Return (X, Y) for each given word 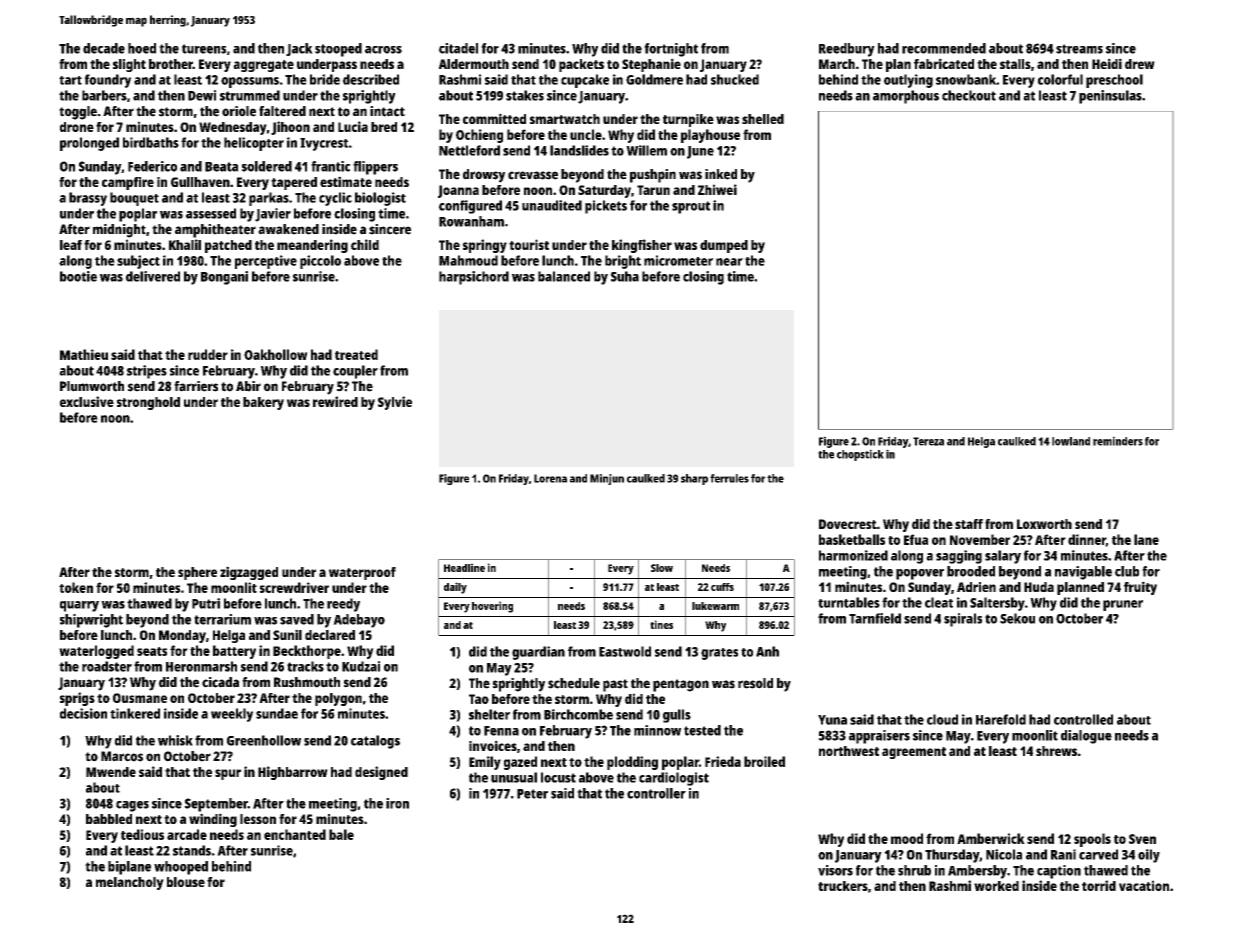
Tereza (928, 441)
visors (835, 870)
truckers (843, 886)
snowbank (966, 79)
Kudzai (361, 666)
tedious (142, 834)
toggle (78, 113)
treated (356, 354)
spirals (963, 620)
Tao (479, 699)
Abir (248, 386)
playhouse (710, 136)
